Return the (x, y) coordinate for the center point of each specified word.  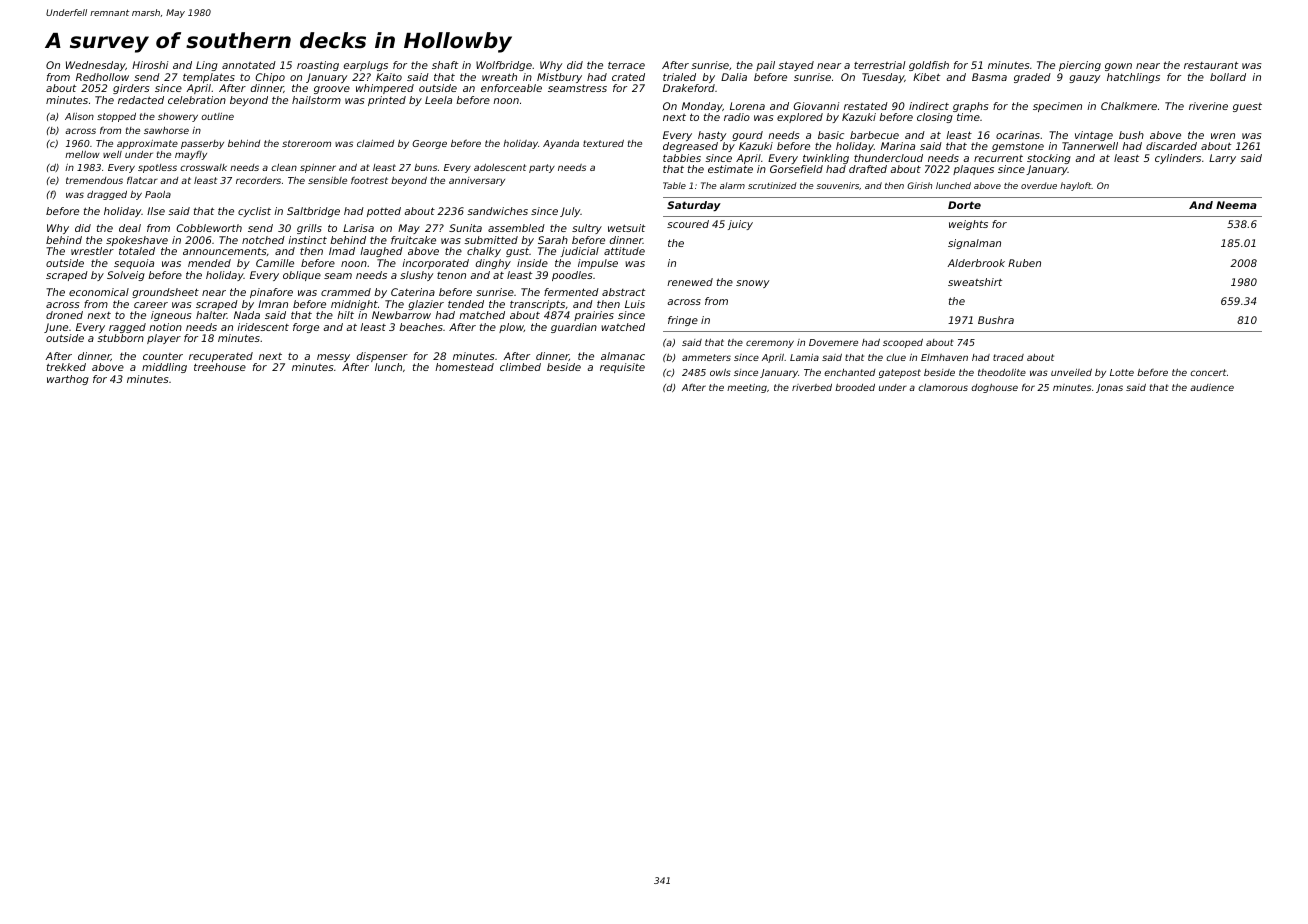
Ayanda (561, 144)
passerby (202, 144)
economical (99, 292)
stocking (1049, 159)
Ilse (156, 211)
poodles (572, 276)
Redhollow (102, 77)
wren (1223, 136)
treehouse (220, 367)
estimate (730, 169)
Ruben (1024, 263)
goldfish (929, 66)
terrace (626, 65)
